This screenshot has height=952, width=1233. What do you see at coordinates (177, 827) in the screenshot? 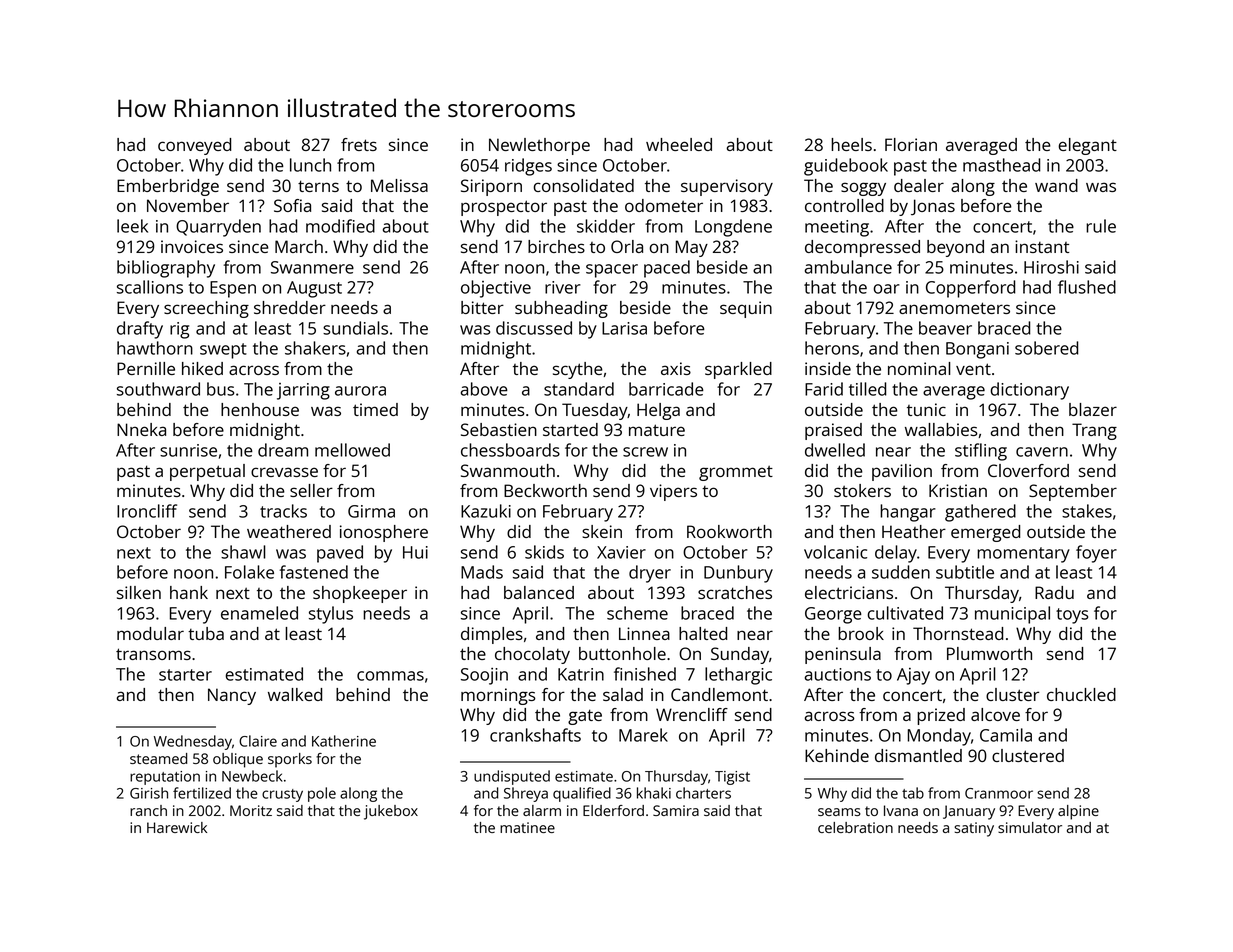
I see `Harewick` at bounding box center [177, 827].
